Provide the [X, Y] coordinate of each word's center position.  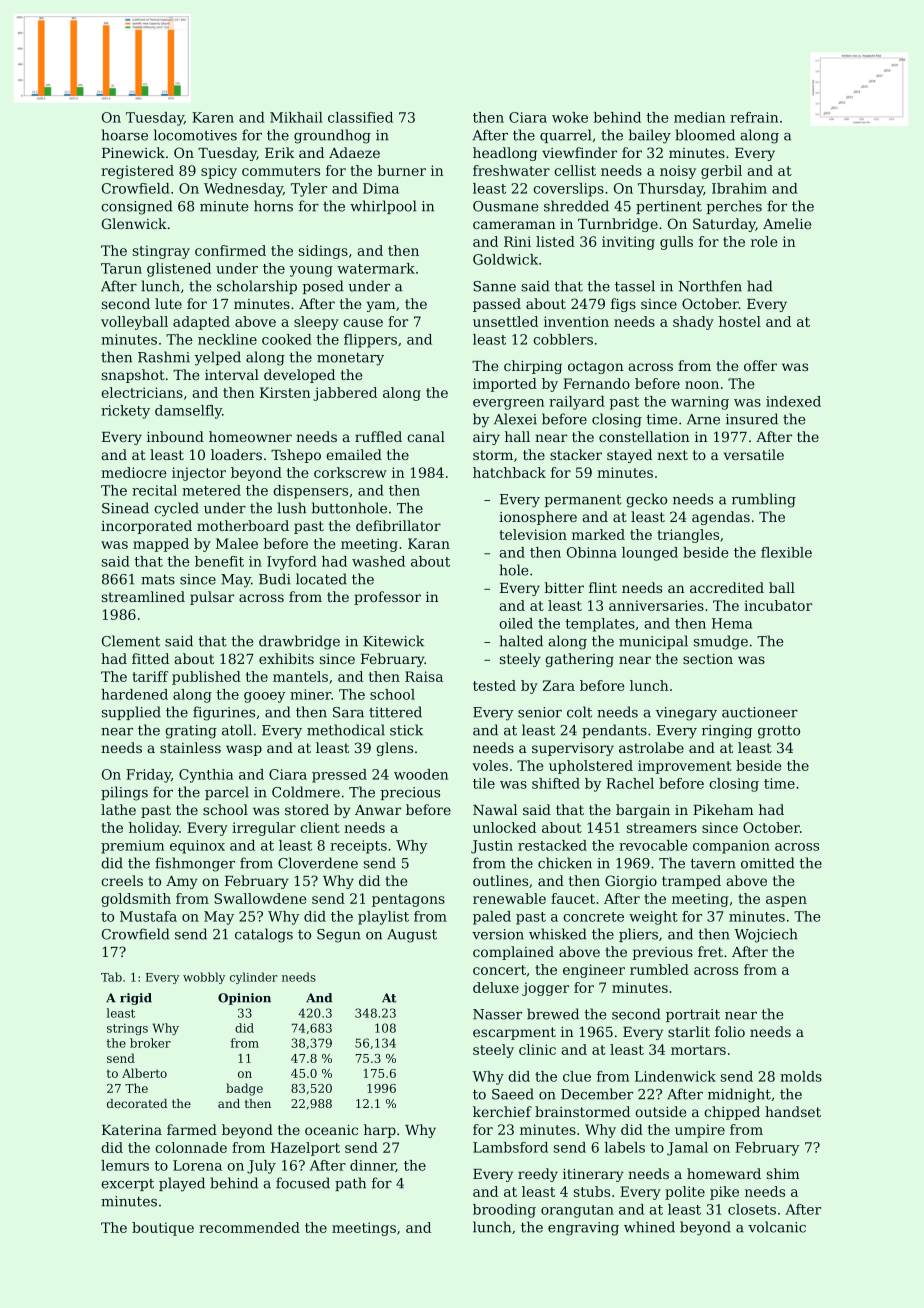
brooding [504, 1211]
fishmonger [195, 864]
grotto [779, 732]
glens [394, 749]
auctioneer [760, 712]
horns [273, 206]
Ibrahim [739, 188]
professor [387, 598]
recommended [249, 1227]
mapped [161, 545]
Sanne [494, 286]
